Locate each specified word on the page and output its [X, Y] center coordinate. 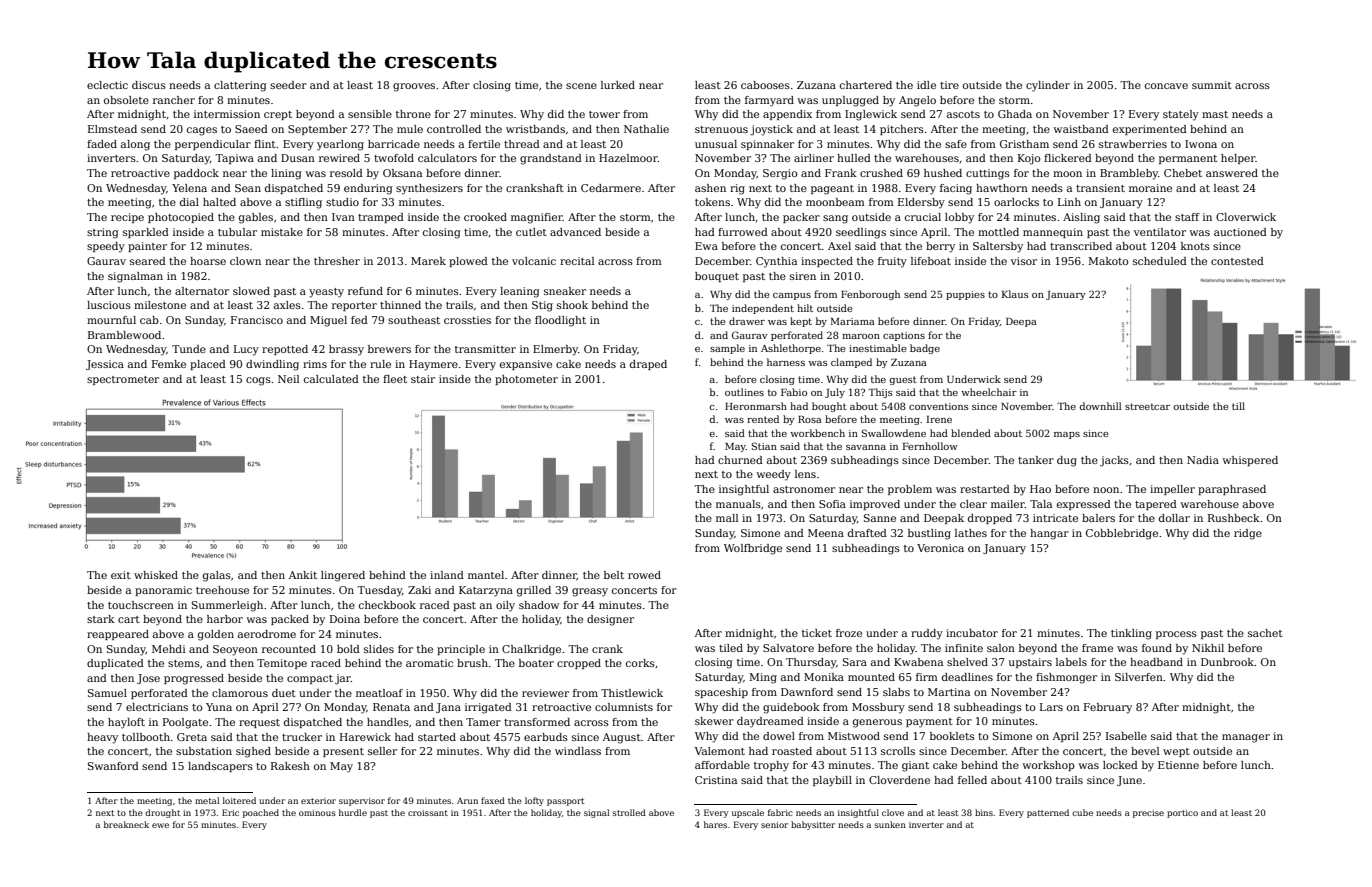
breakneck [126, 824]
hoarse [208, 261]
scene [581, 86]
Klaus [1015, 294]
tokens [712, 202]
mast [1215, 114]
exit [121, 575]
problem [910, 490]
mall [727, 518]
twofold [394, 158]
